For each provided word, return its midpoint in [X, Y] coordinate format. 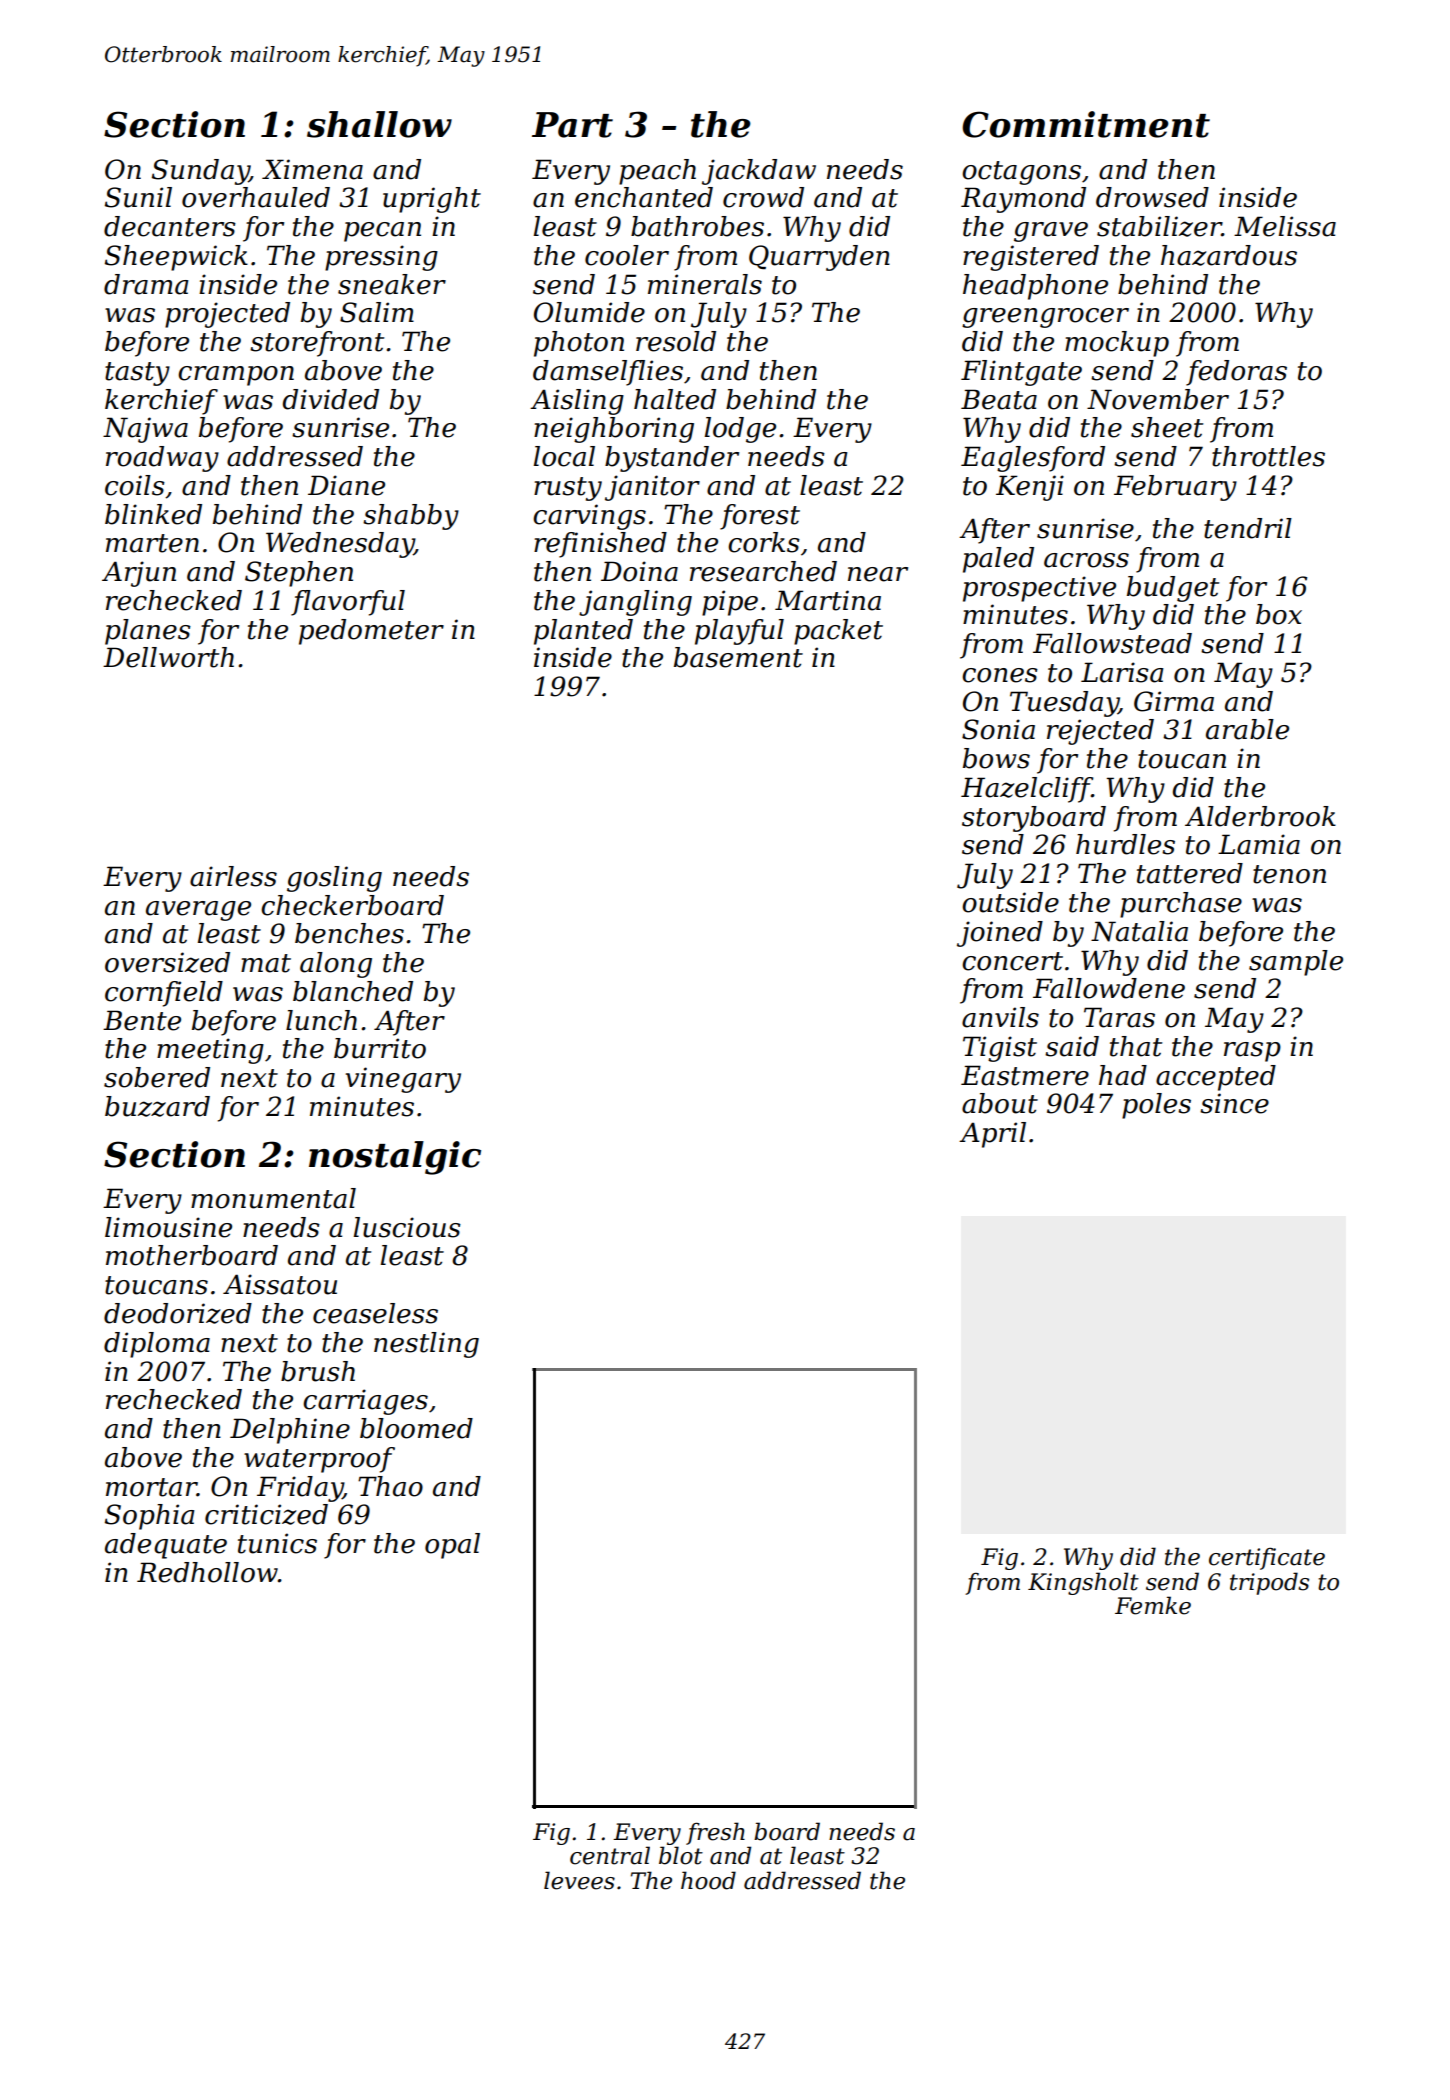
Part [572, 125]
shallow [379, 124]
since [1234, 1103]
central [610, 1855]
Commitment [1086, 124]
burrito [380, 1048]
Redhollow [207, 1572]
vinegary [403, 1080]
